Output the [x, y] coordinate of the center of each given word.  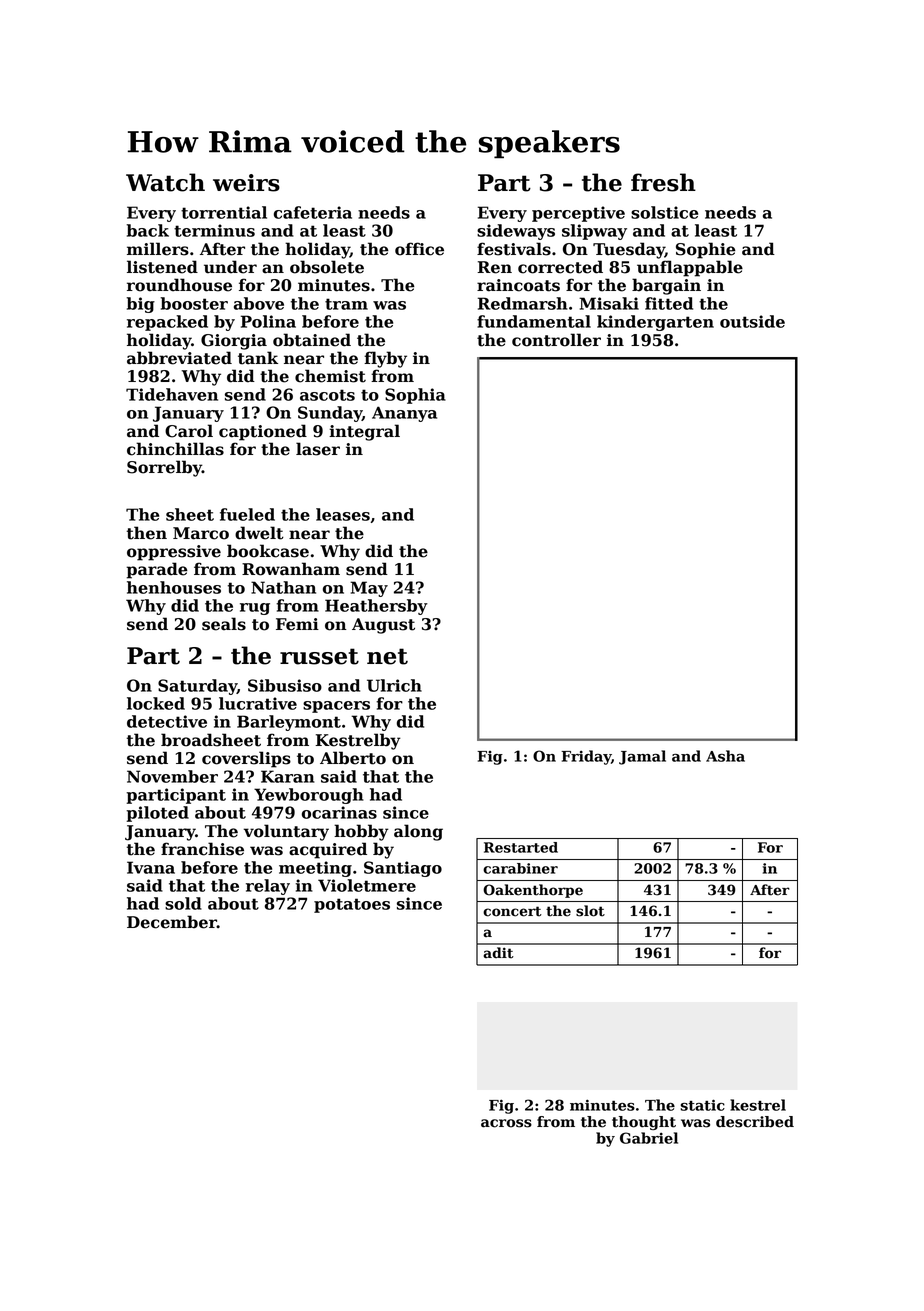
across [506, 1123]
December [172, 922]
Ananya [404, 414]
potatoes [352, 905]
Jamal [642, 757]
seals [224, 624]
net [387, 656]
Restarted [521, 847]
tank [258, 358]
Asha [725, 756]
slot [590, 911]
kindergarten [655, 323]
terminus [214, 230]
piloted [158, 814]
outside [752, 321]
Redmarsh [523, 303]
